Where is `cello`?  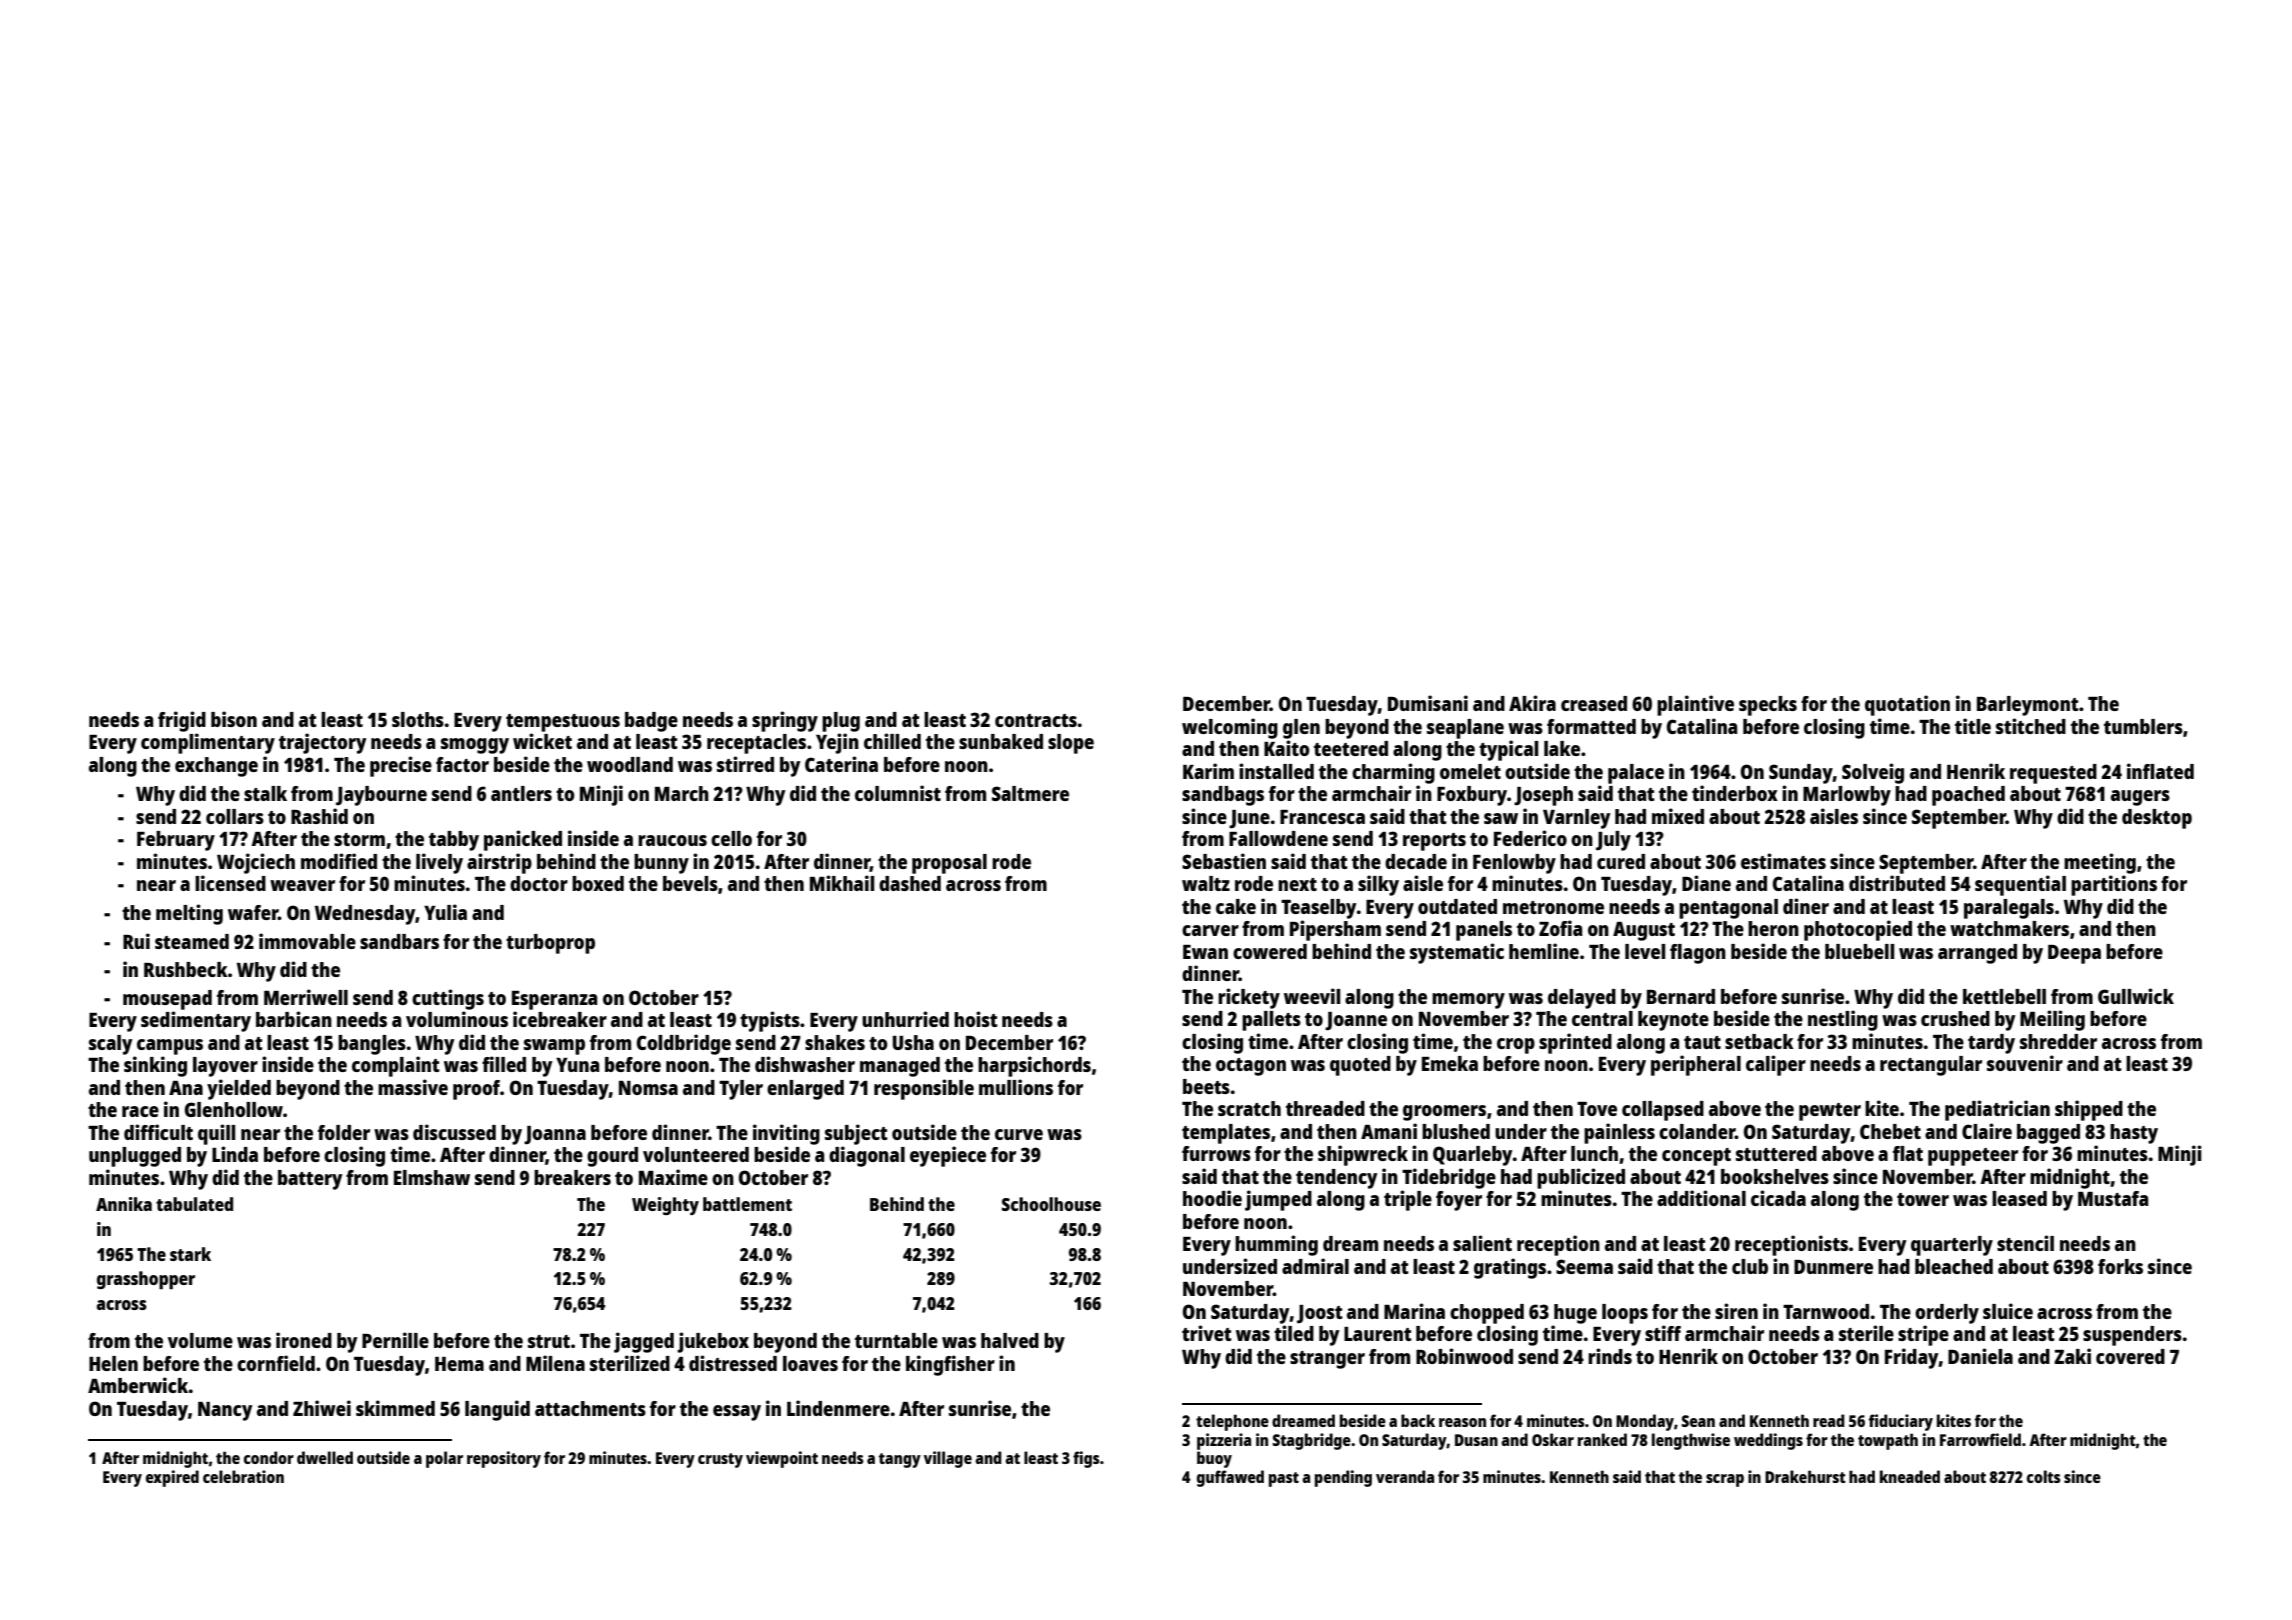
cello is located at coordinates (731, 838).
